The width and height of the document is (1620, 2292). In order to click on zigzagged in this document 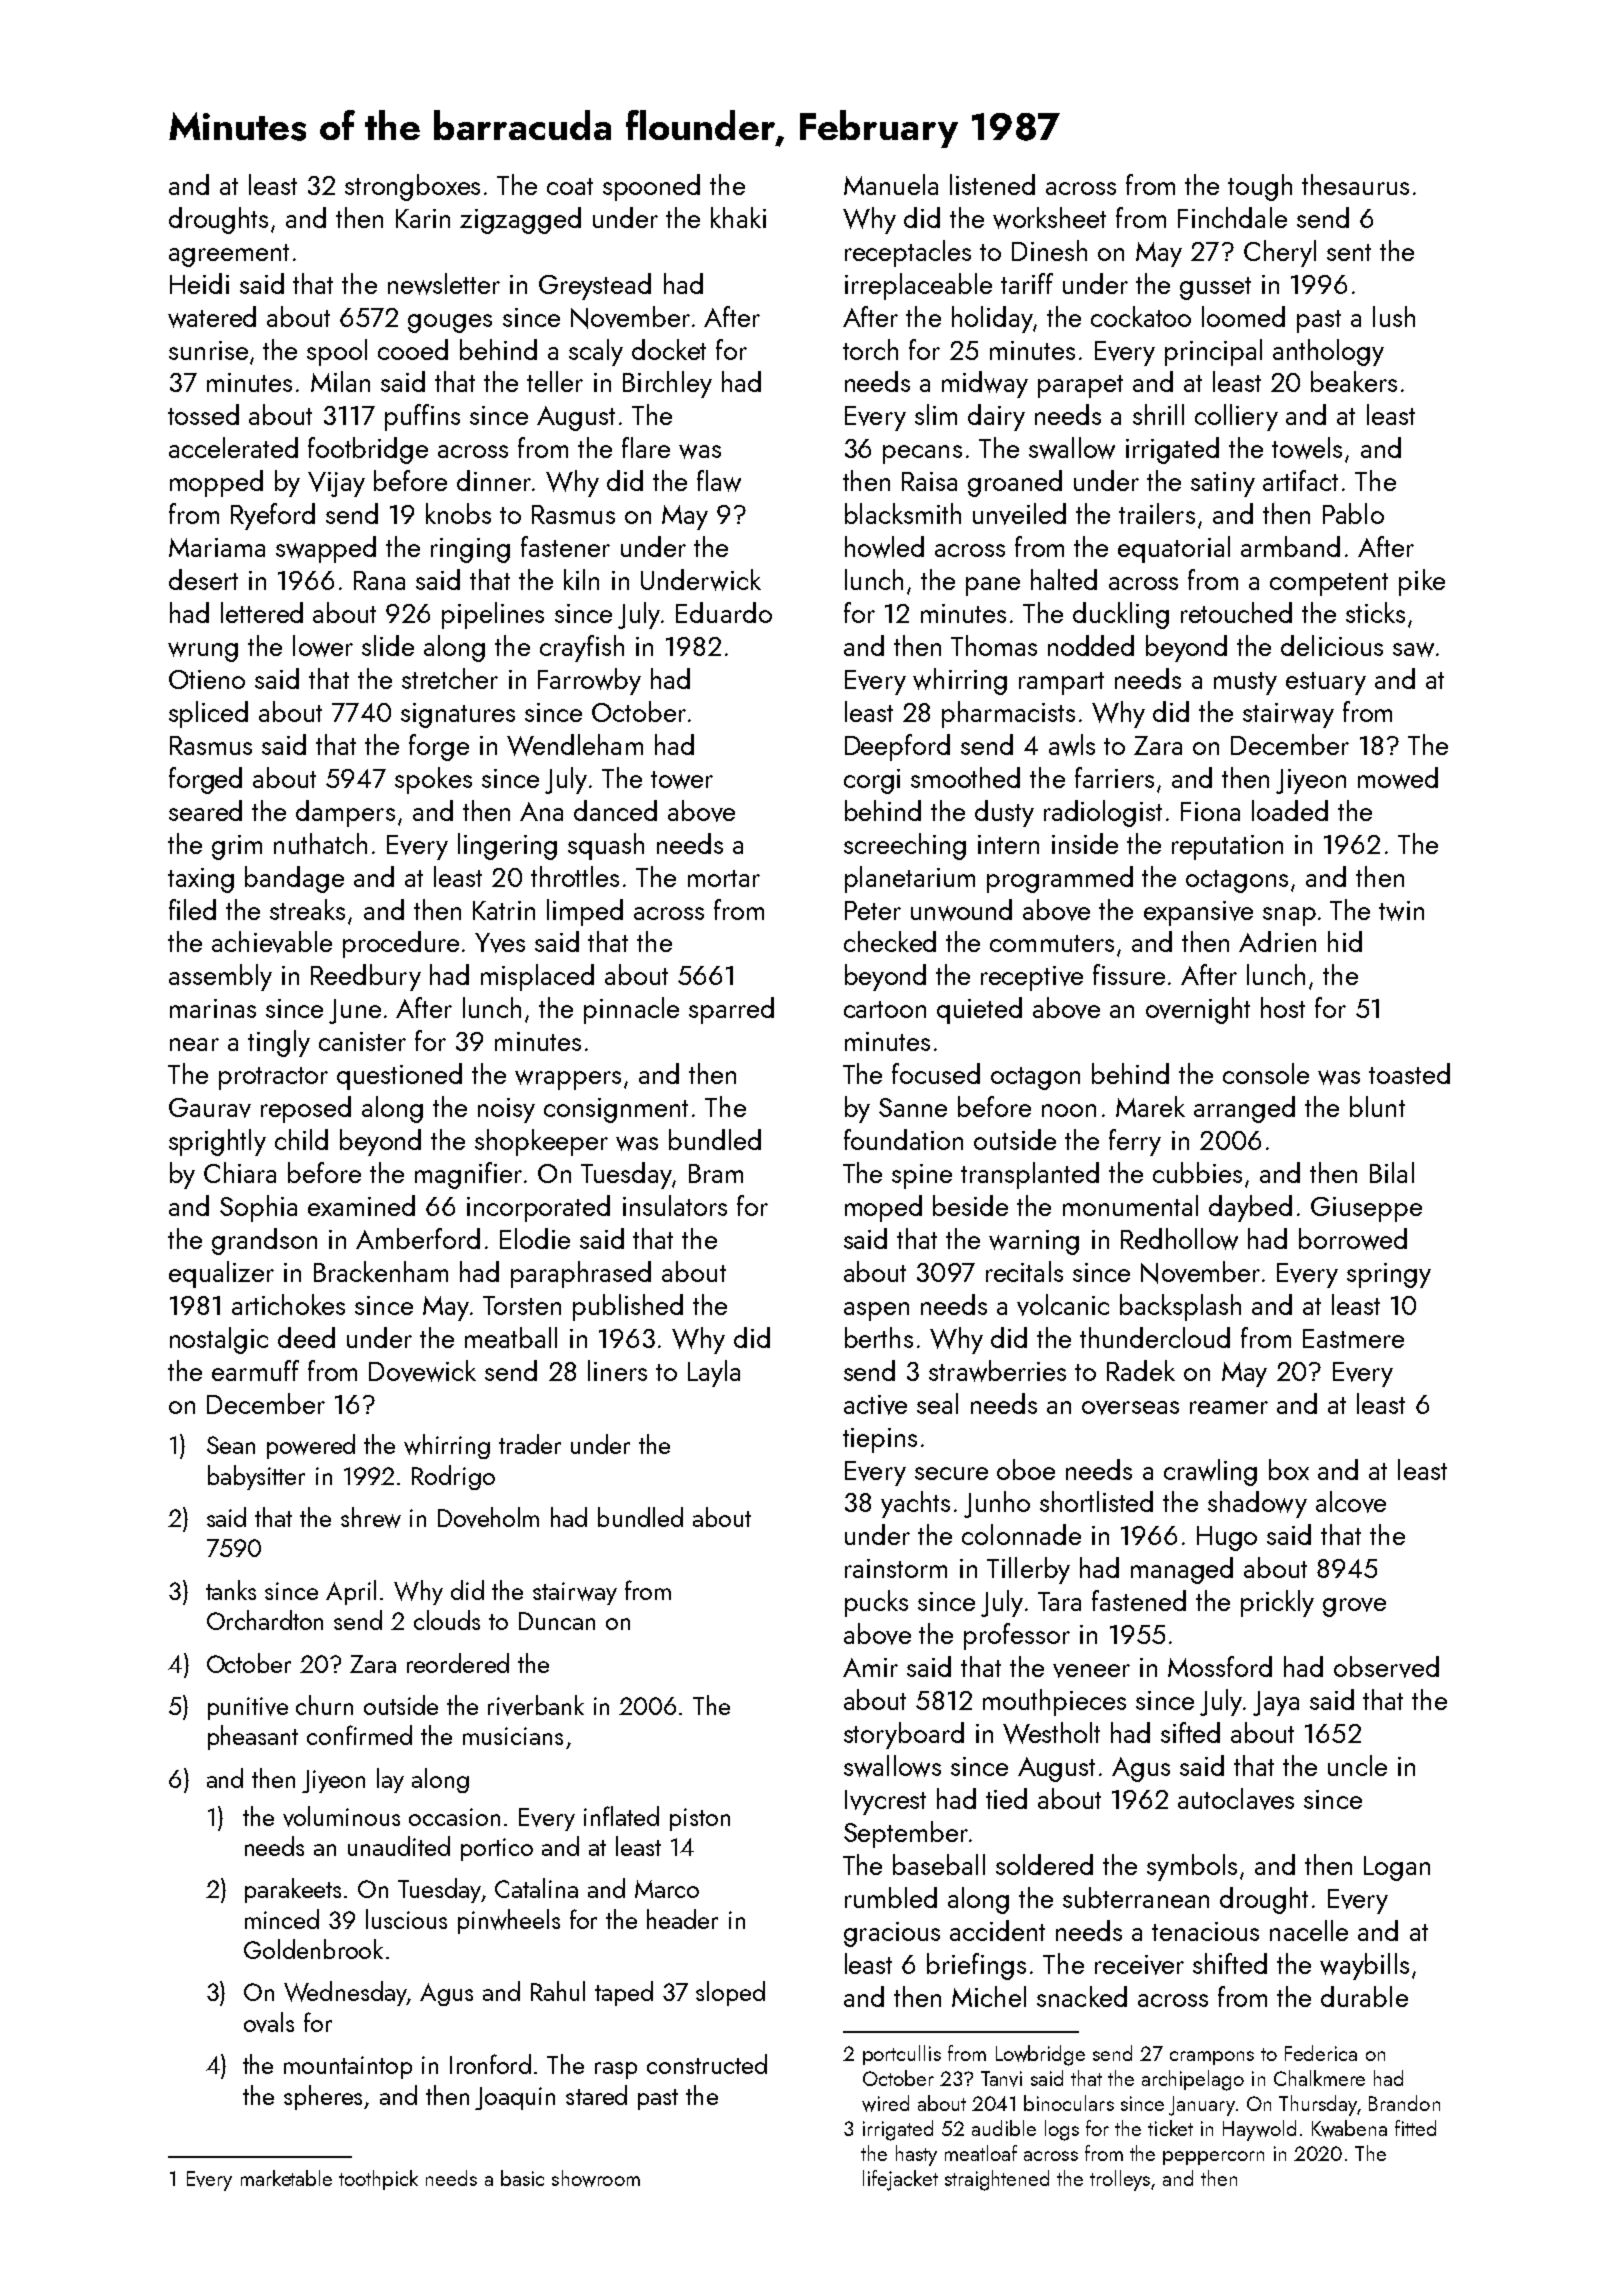, I will do `click(520, 220)`.
